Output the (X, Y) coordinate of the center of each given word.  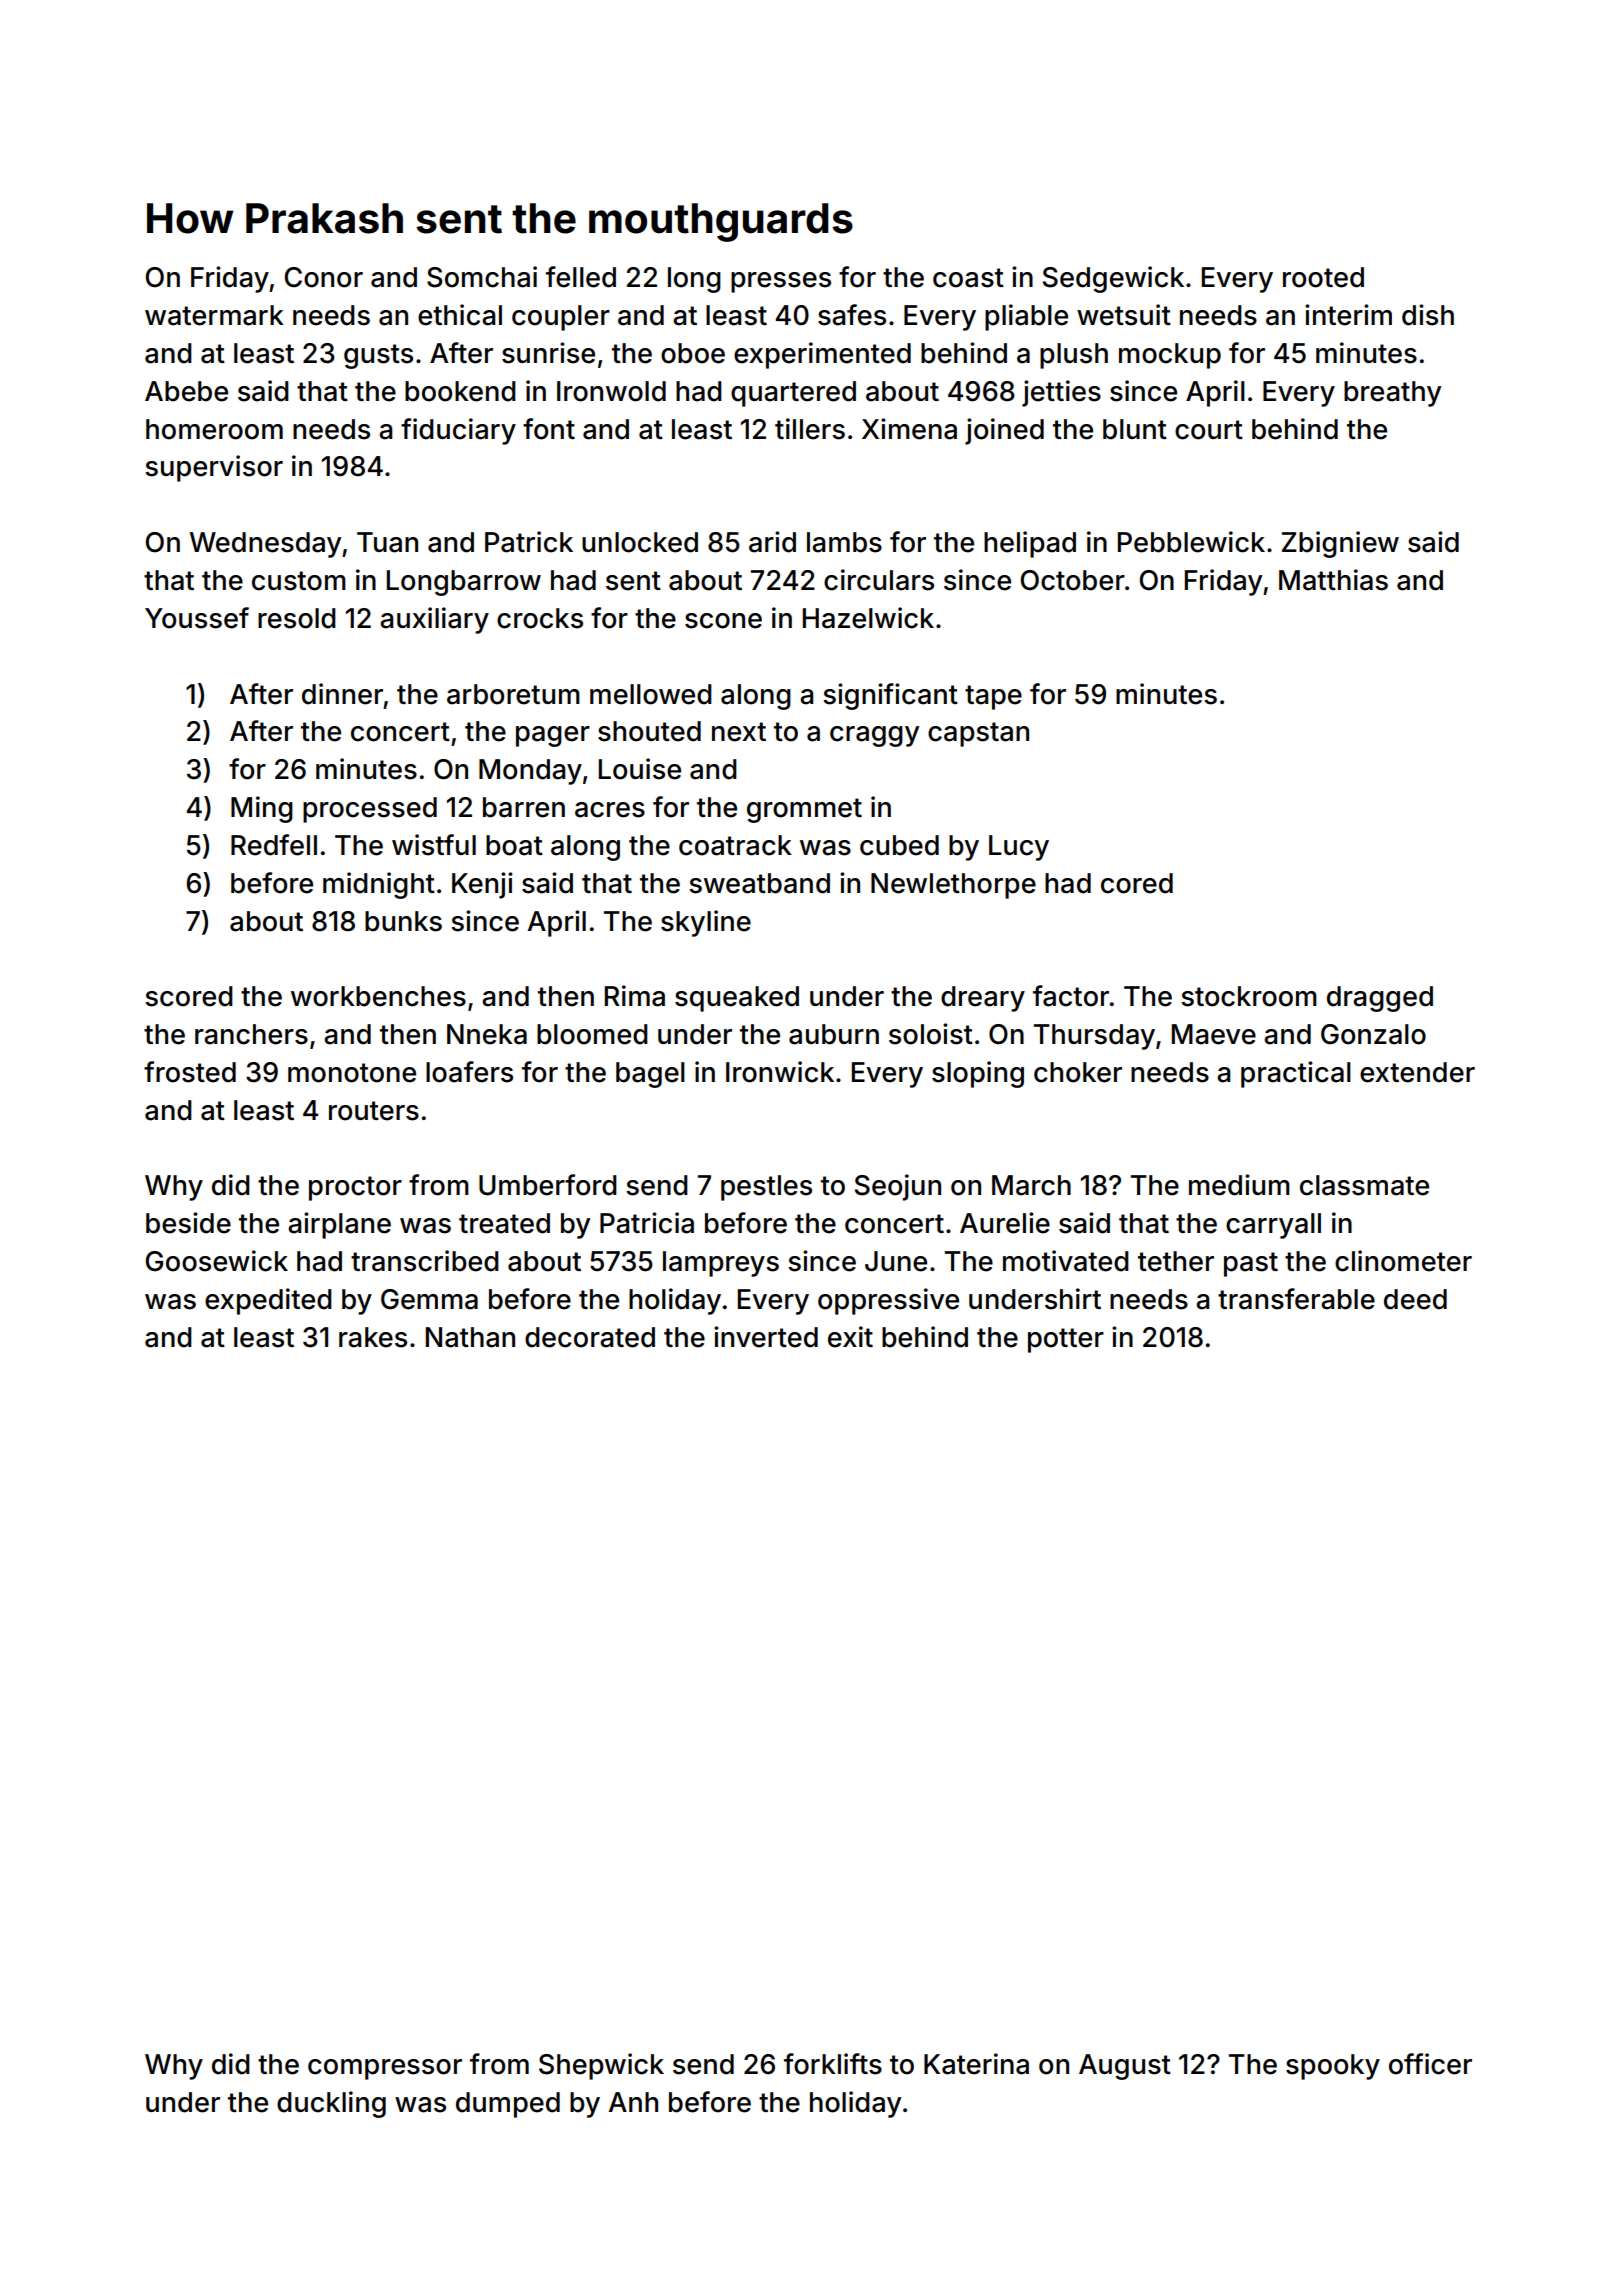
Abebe (186, 391)
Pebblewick (1191, 542)
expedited (268, 1301)
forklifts (833, 2064)
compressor (385, 2069)
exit (850, 1337)
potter (1066, 1340)
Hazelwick (868, 618)
